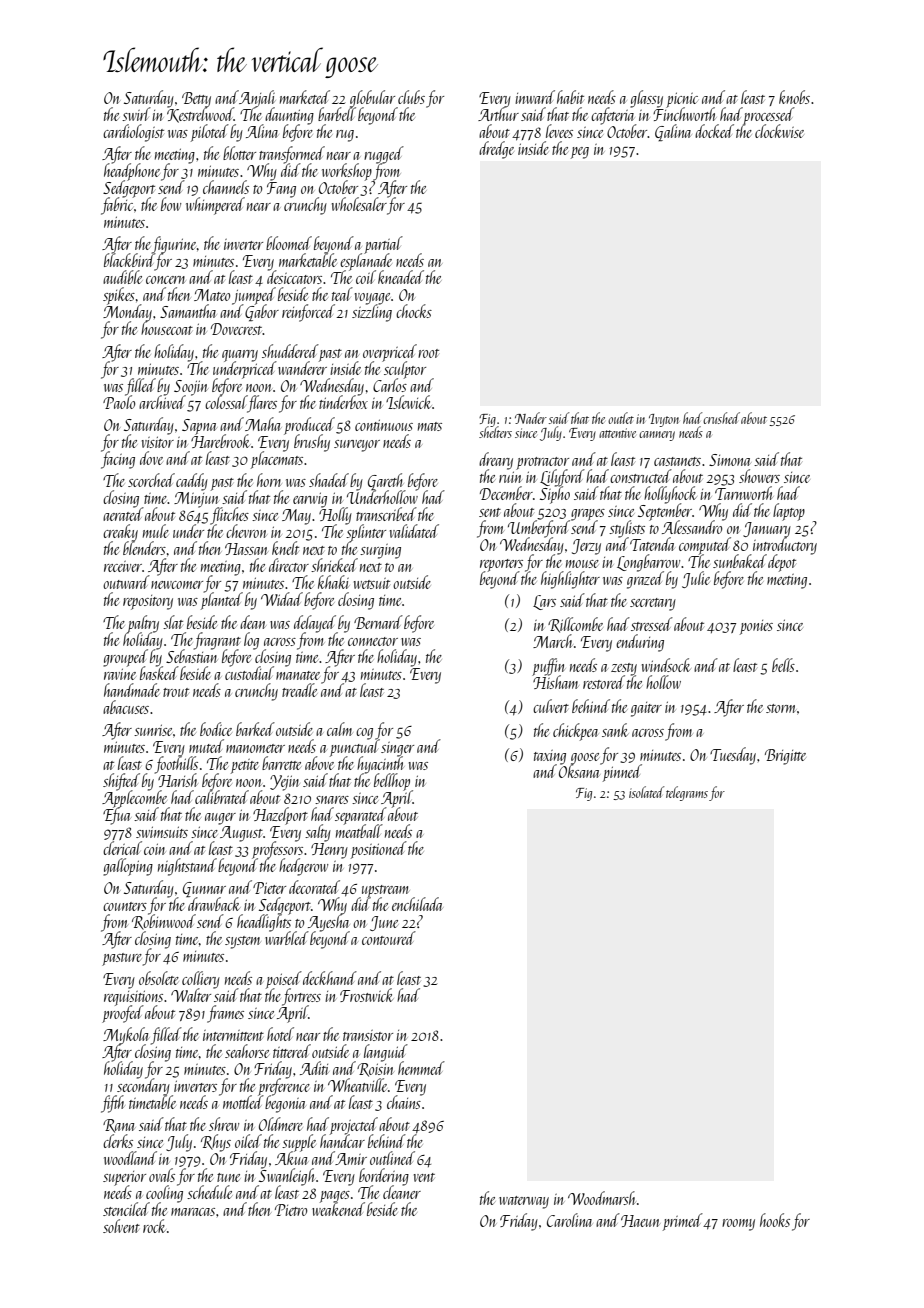  What do you see at coordinates (687, 793) in the document?
I see `telegrams` at bounding box center [687, 793].
